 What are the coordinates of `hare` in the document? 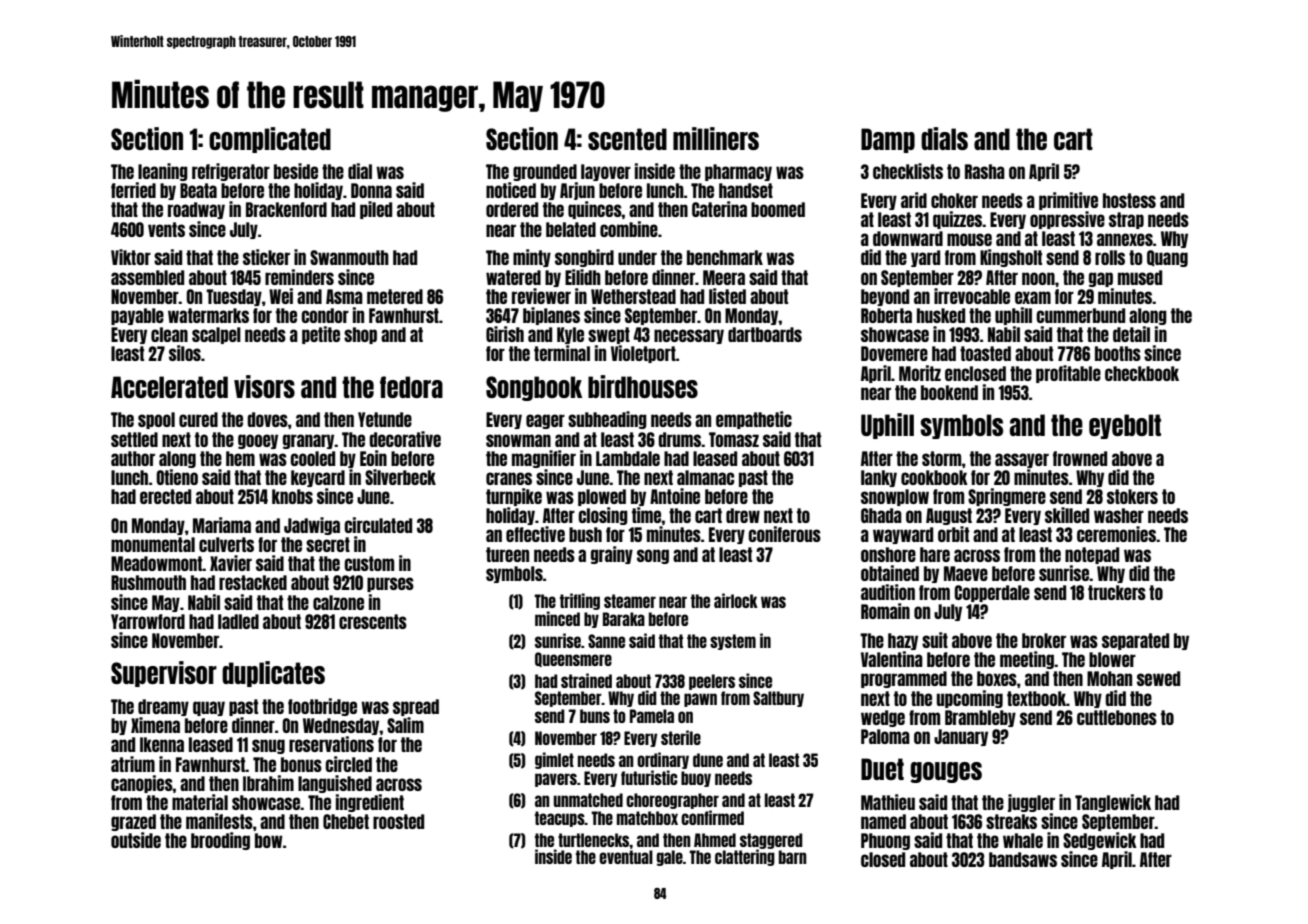 It's located at (935, 554).
